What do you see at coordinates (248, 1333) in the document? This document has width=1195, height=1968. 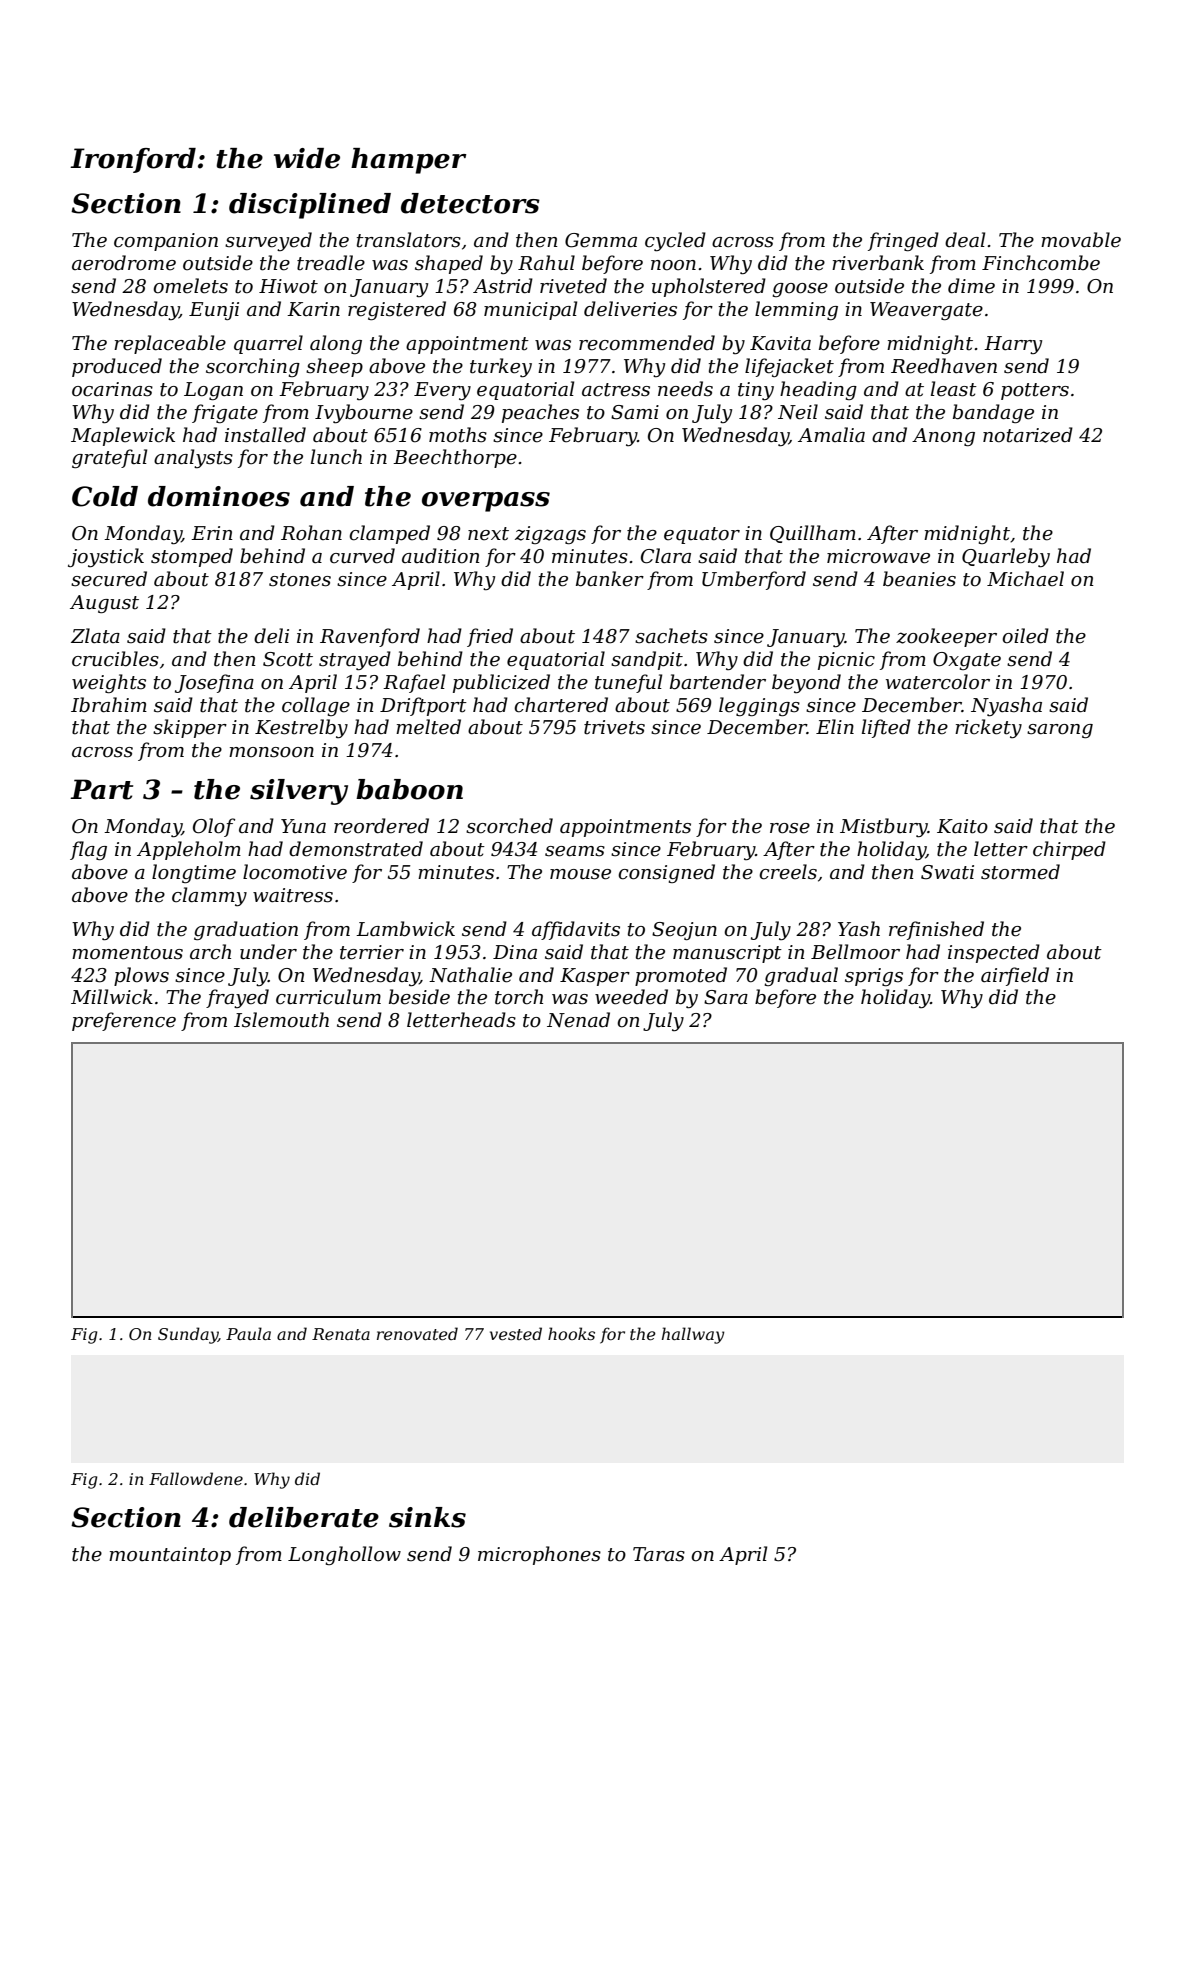 I see `Paula` at bounding box center [248, 1333].
